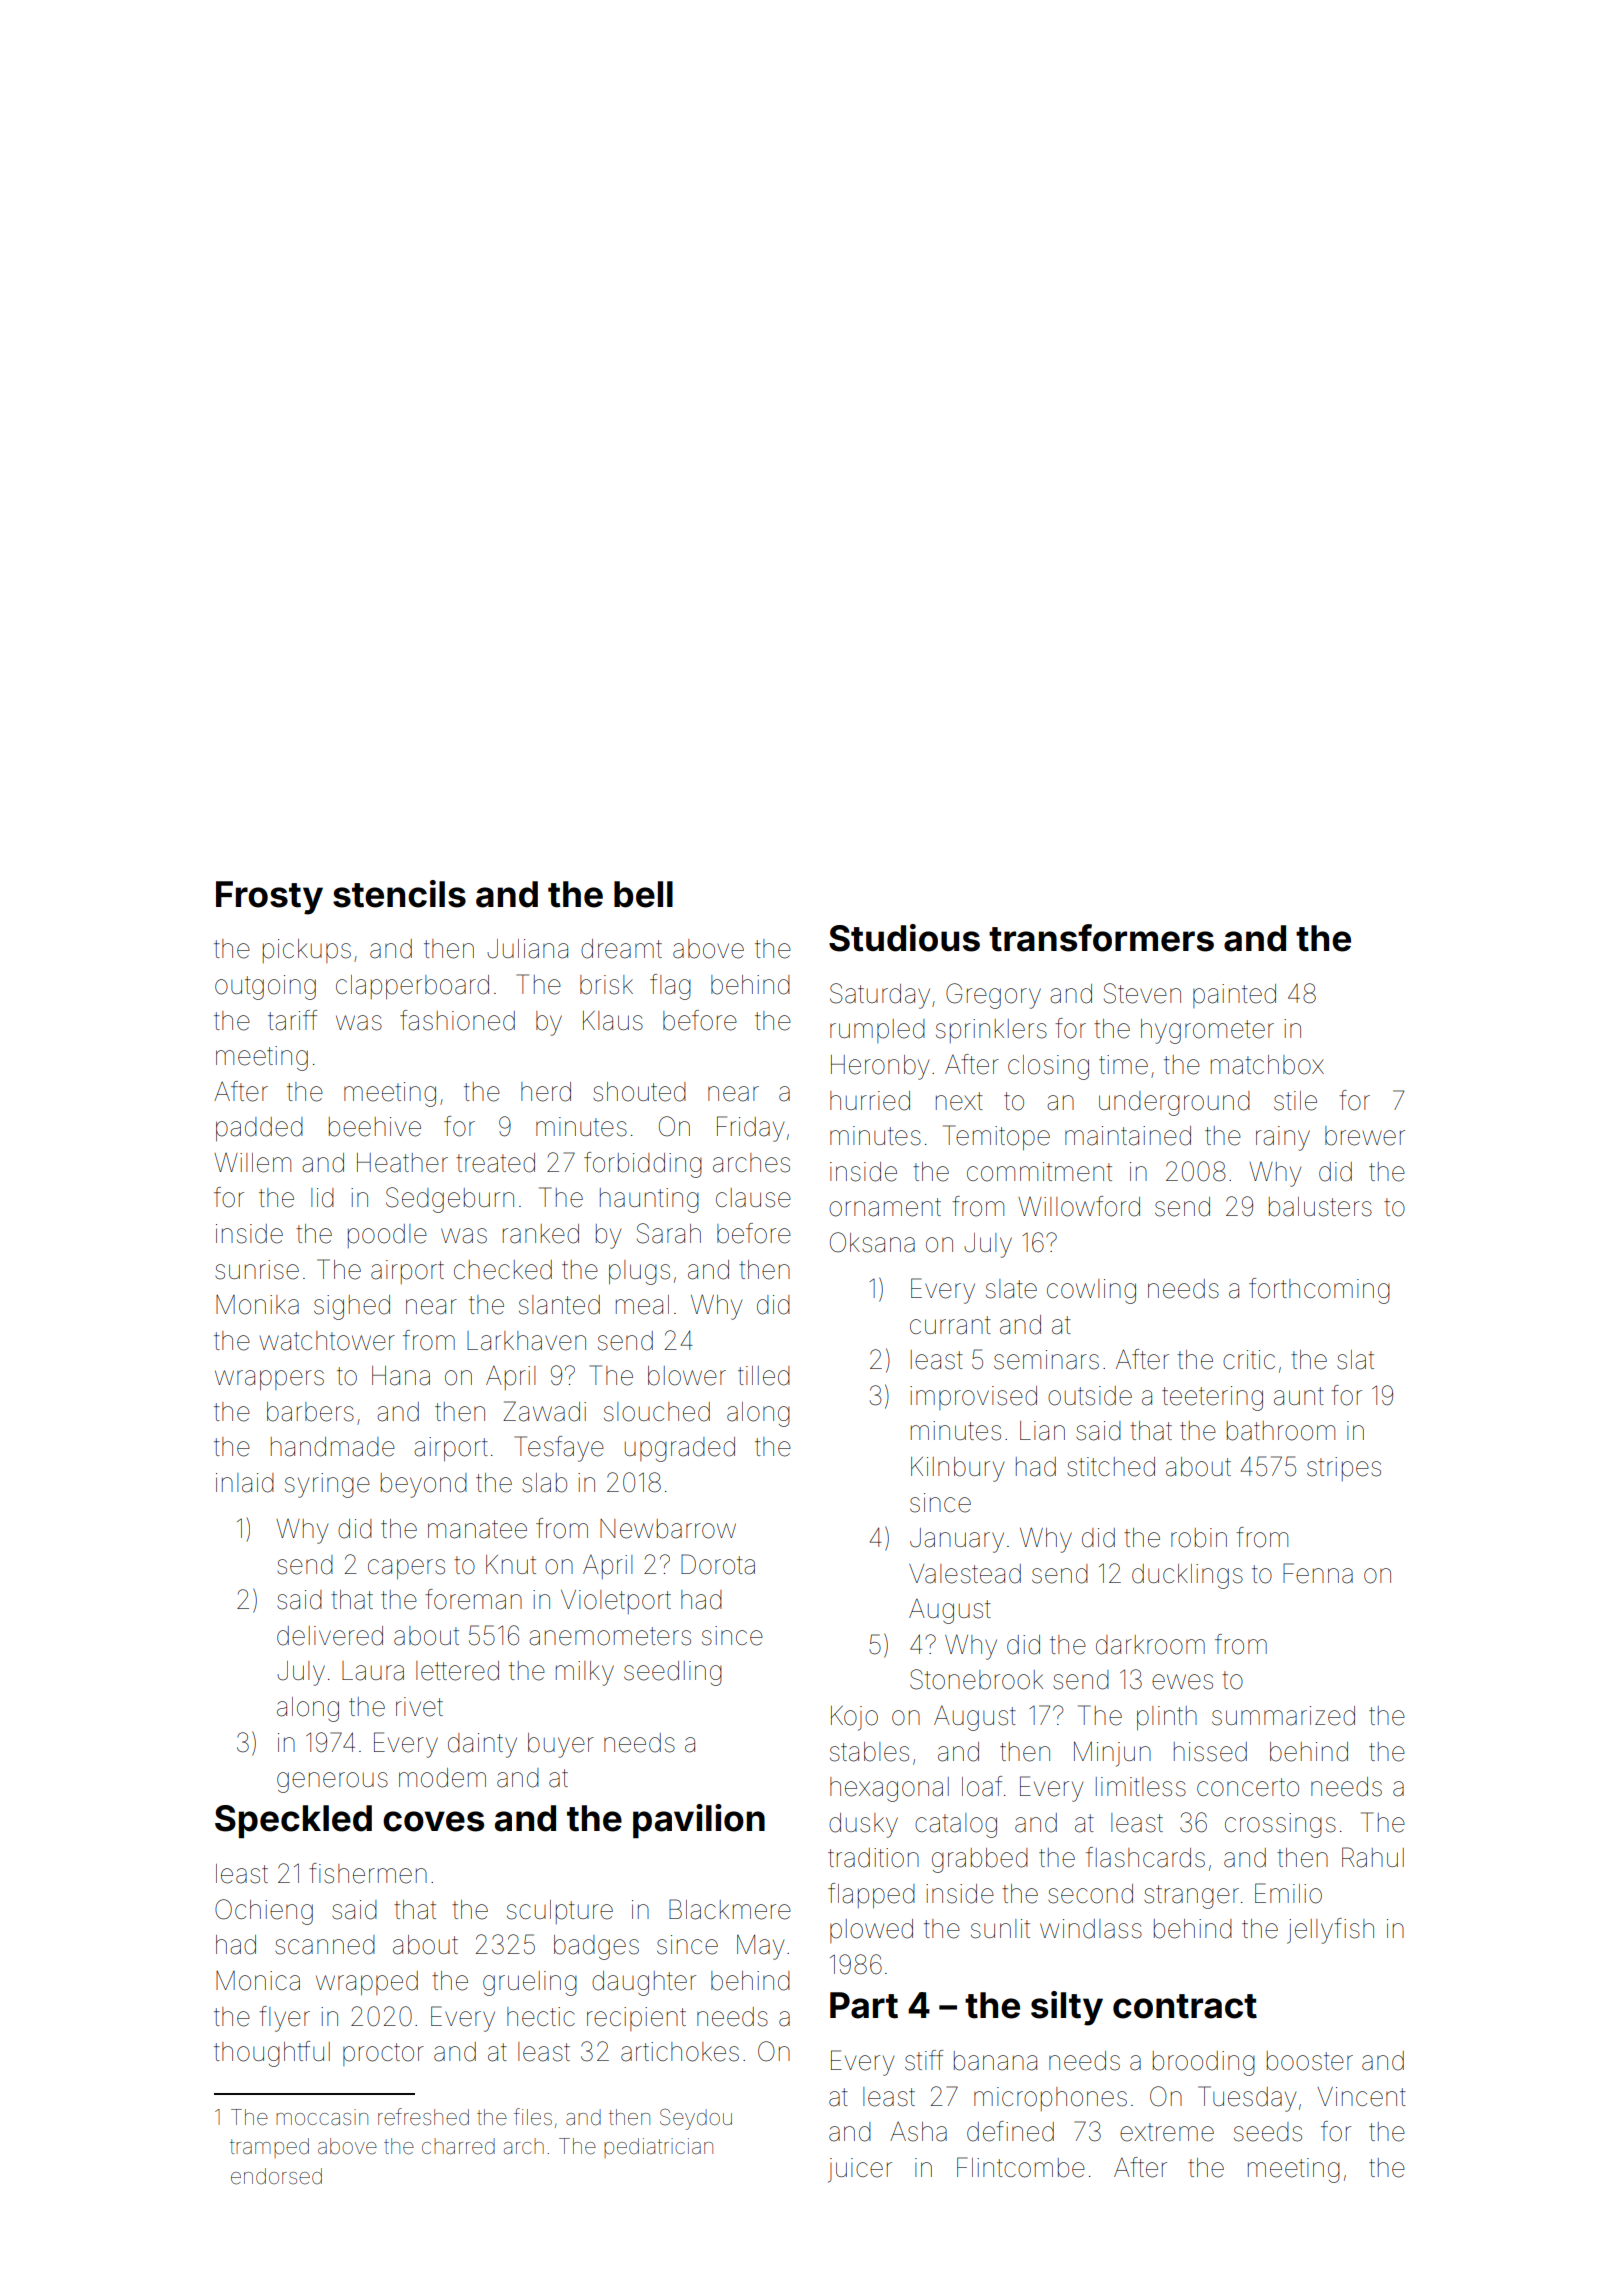 The width and height of the image is (1620, 2292). I want to click on bell, so click(643, 894).
